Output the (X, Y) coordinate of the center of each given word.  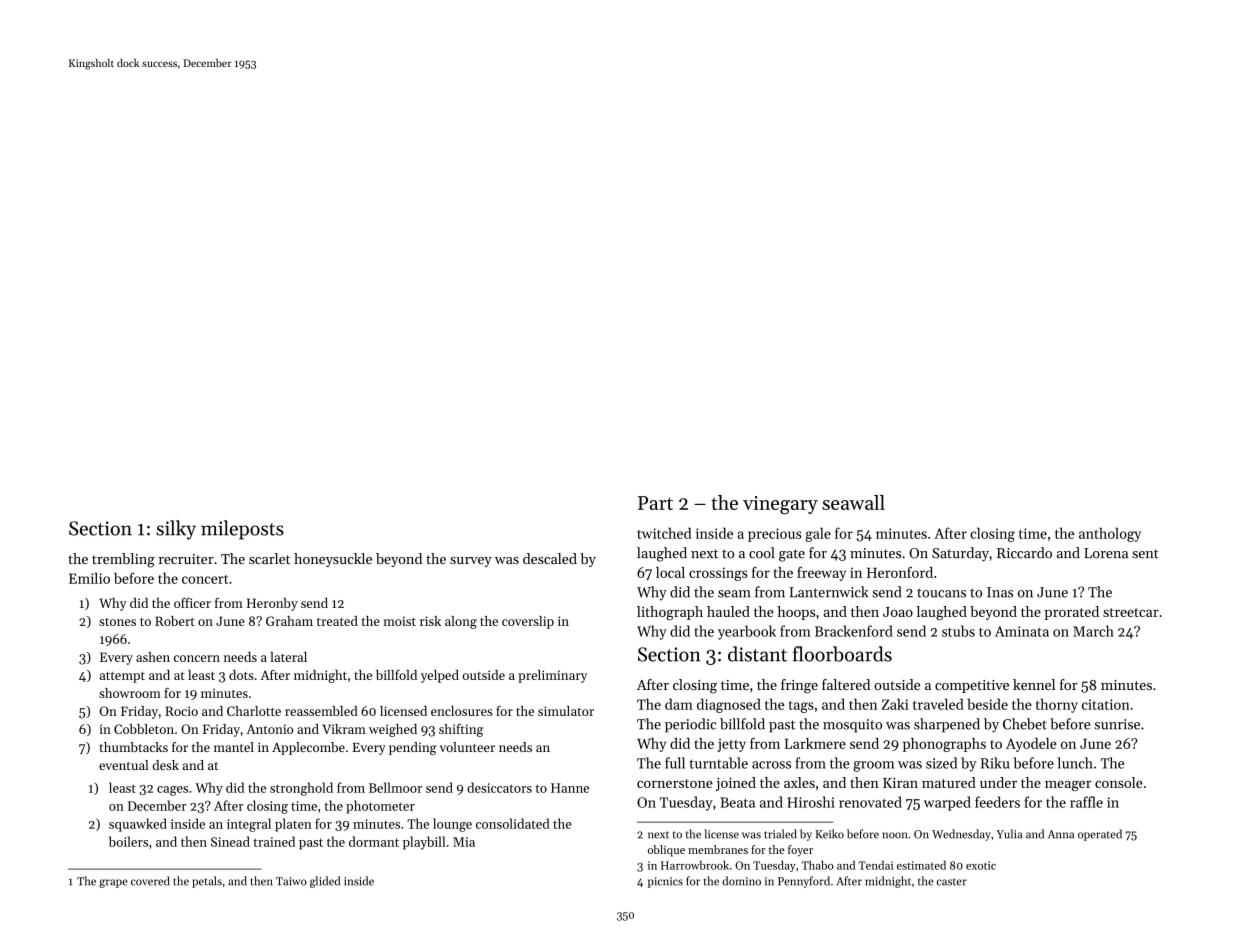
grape (113, 883)
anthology (1110, 534)
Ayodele (1031, 745)
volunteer (467, 747)
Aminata (1022, 631)
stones (117, 622)
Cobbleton (144, 729)
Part (655, 503)
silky (176, 530)
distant (757, 654)
